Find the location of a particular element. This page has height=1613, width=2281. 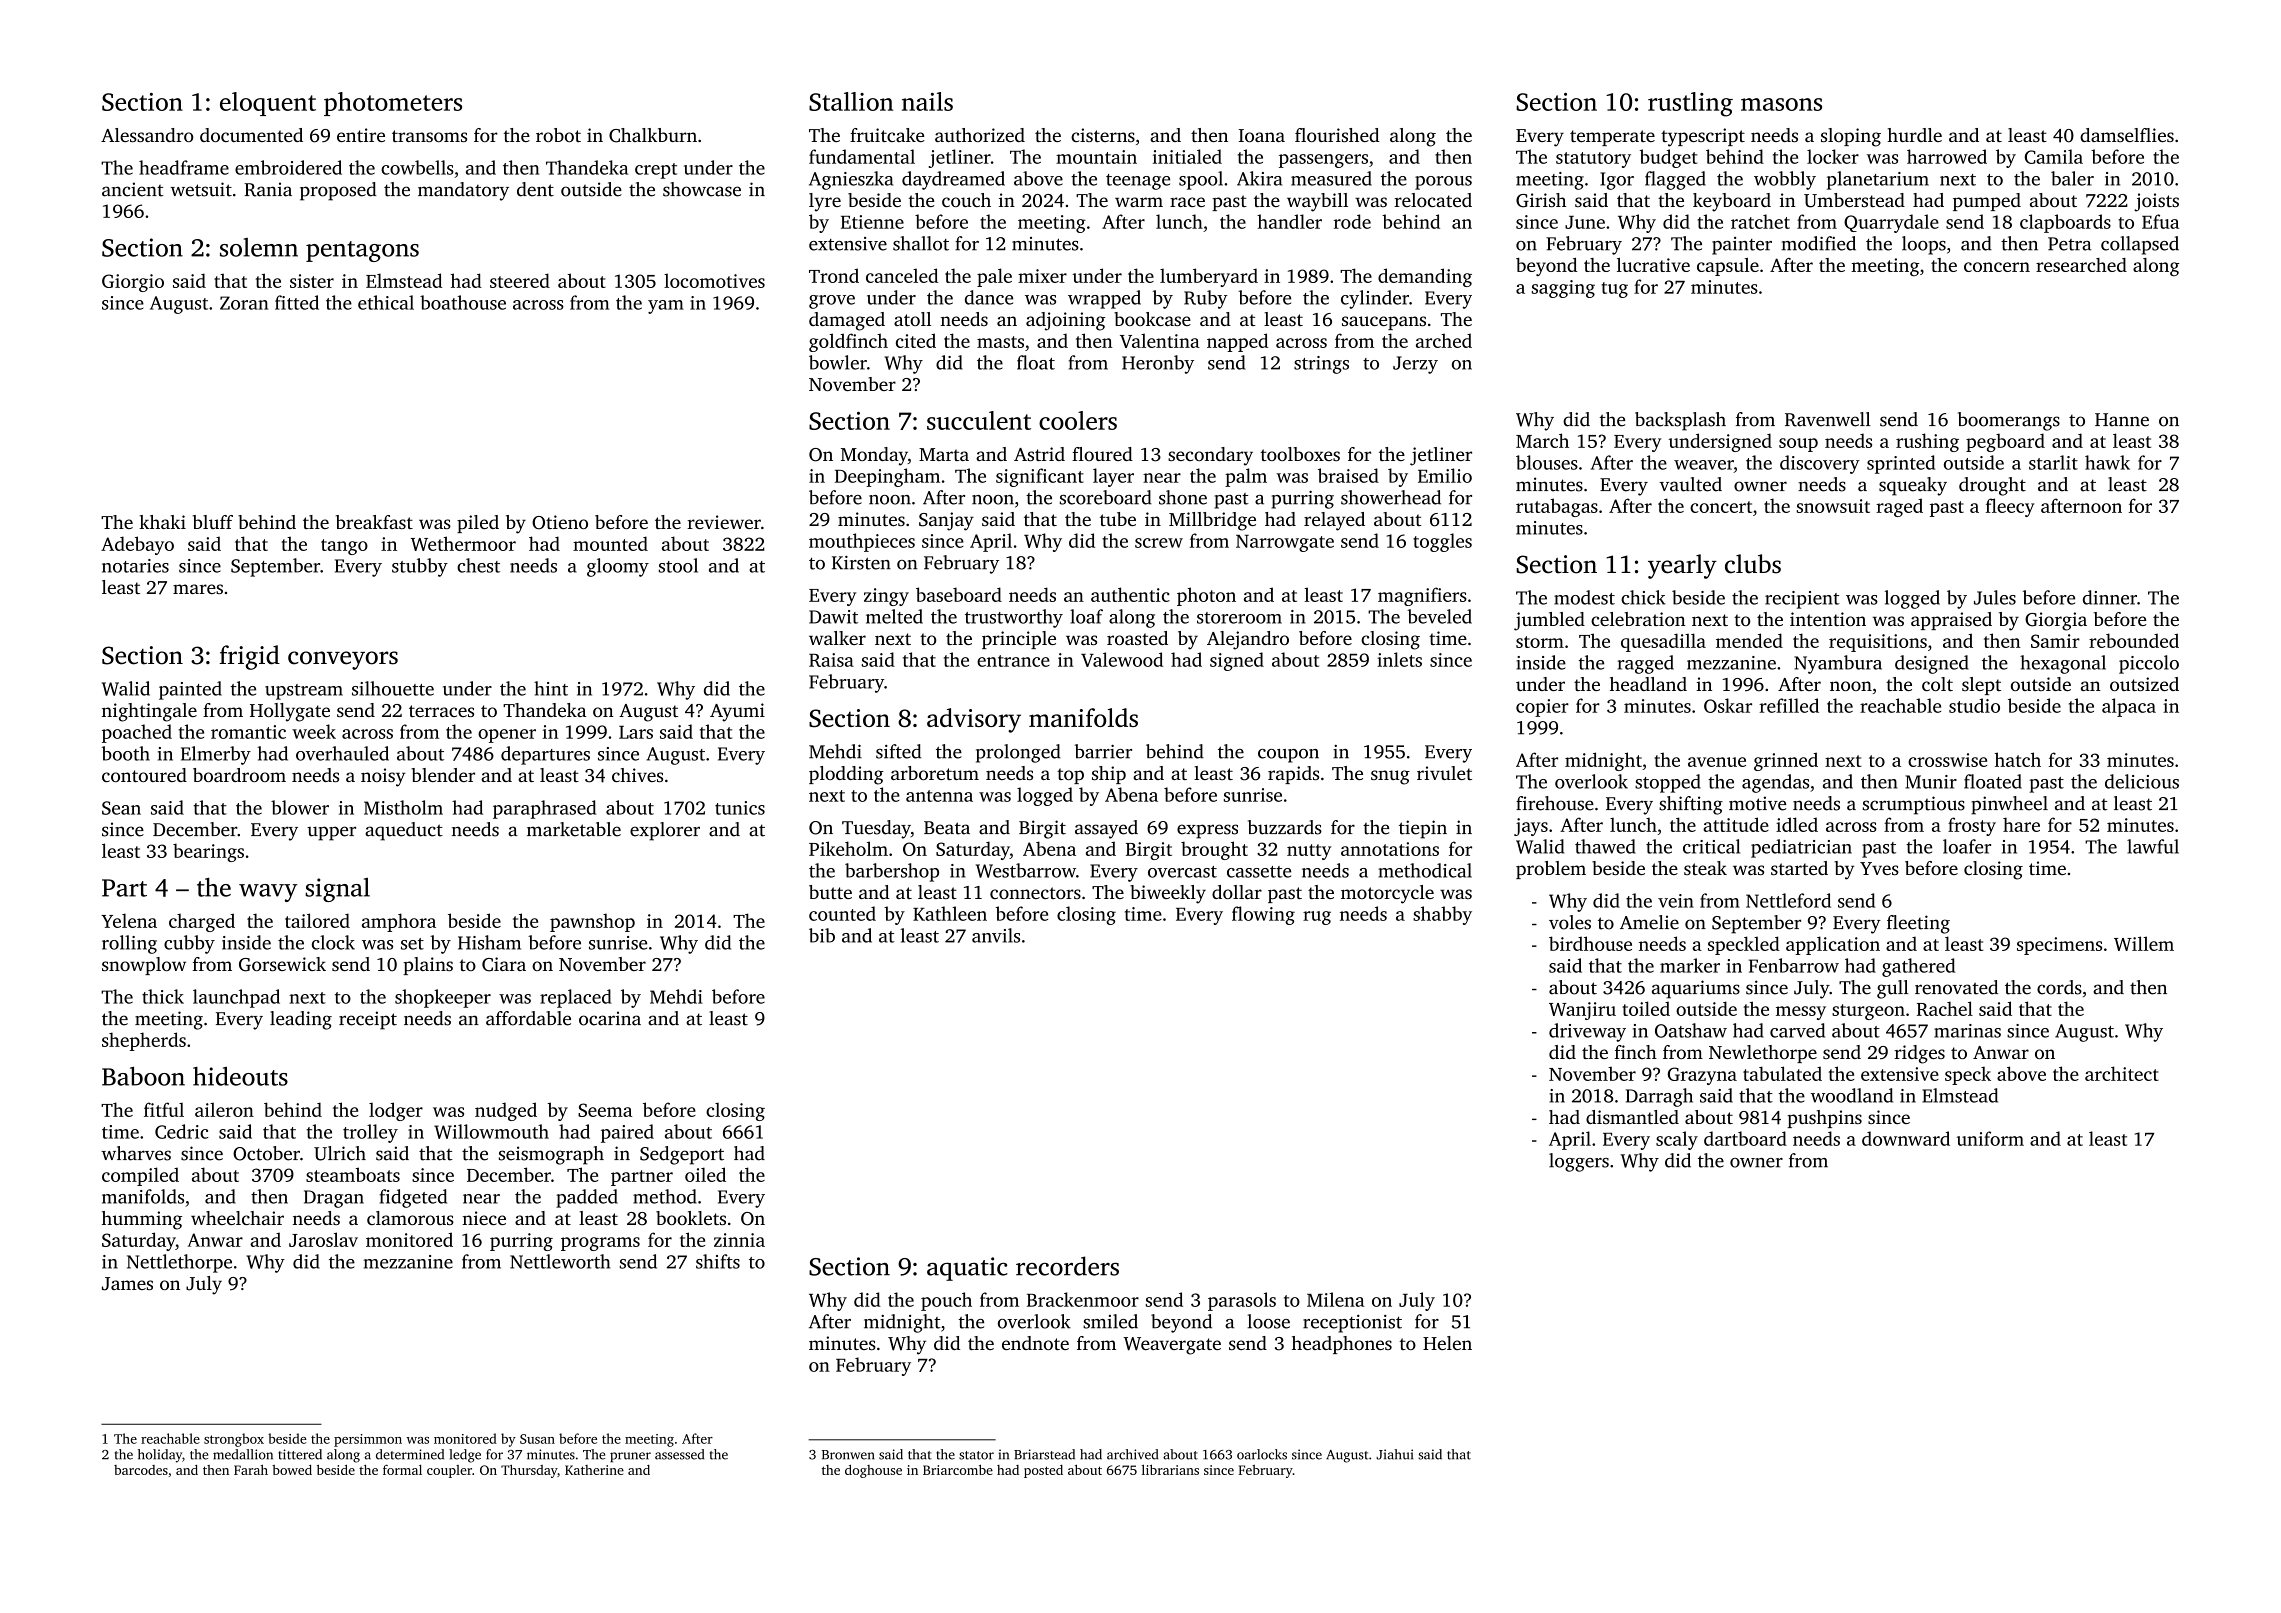

rustling is located at coordinates (1690, 104).
